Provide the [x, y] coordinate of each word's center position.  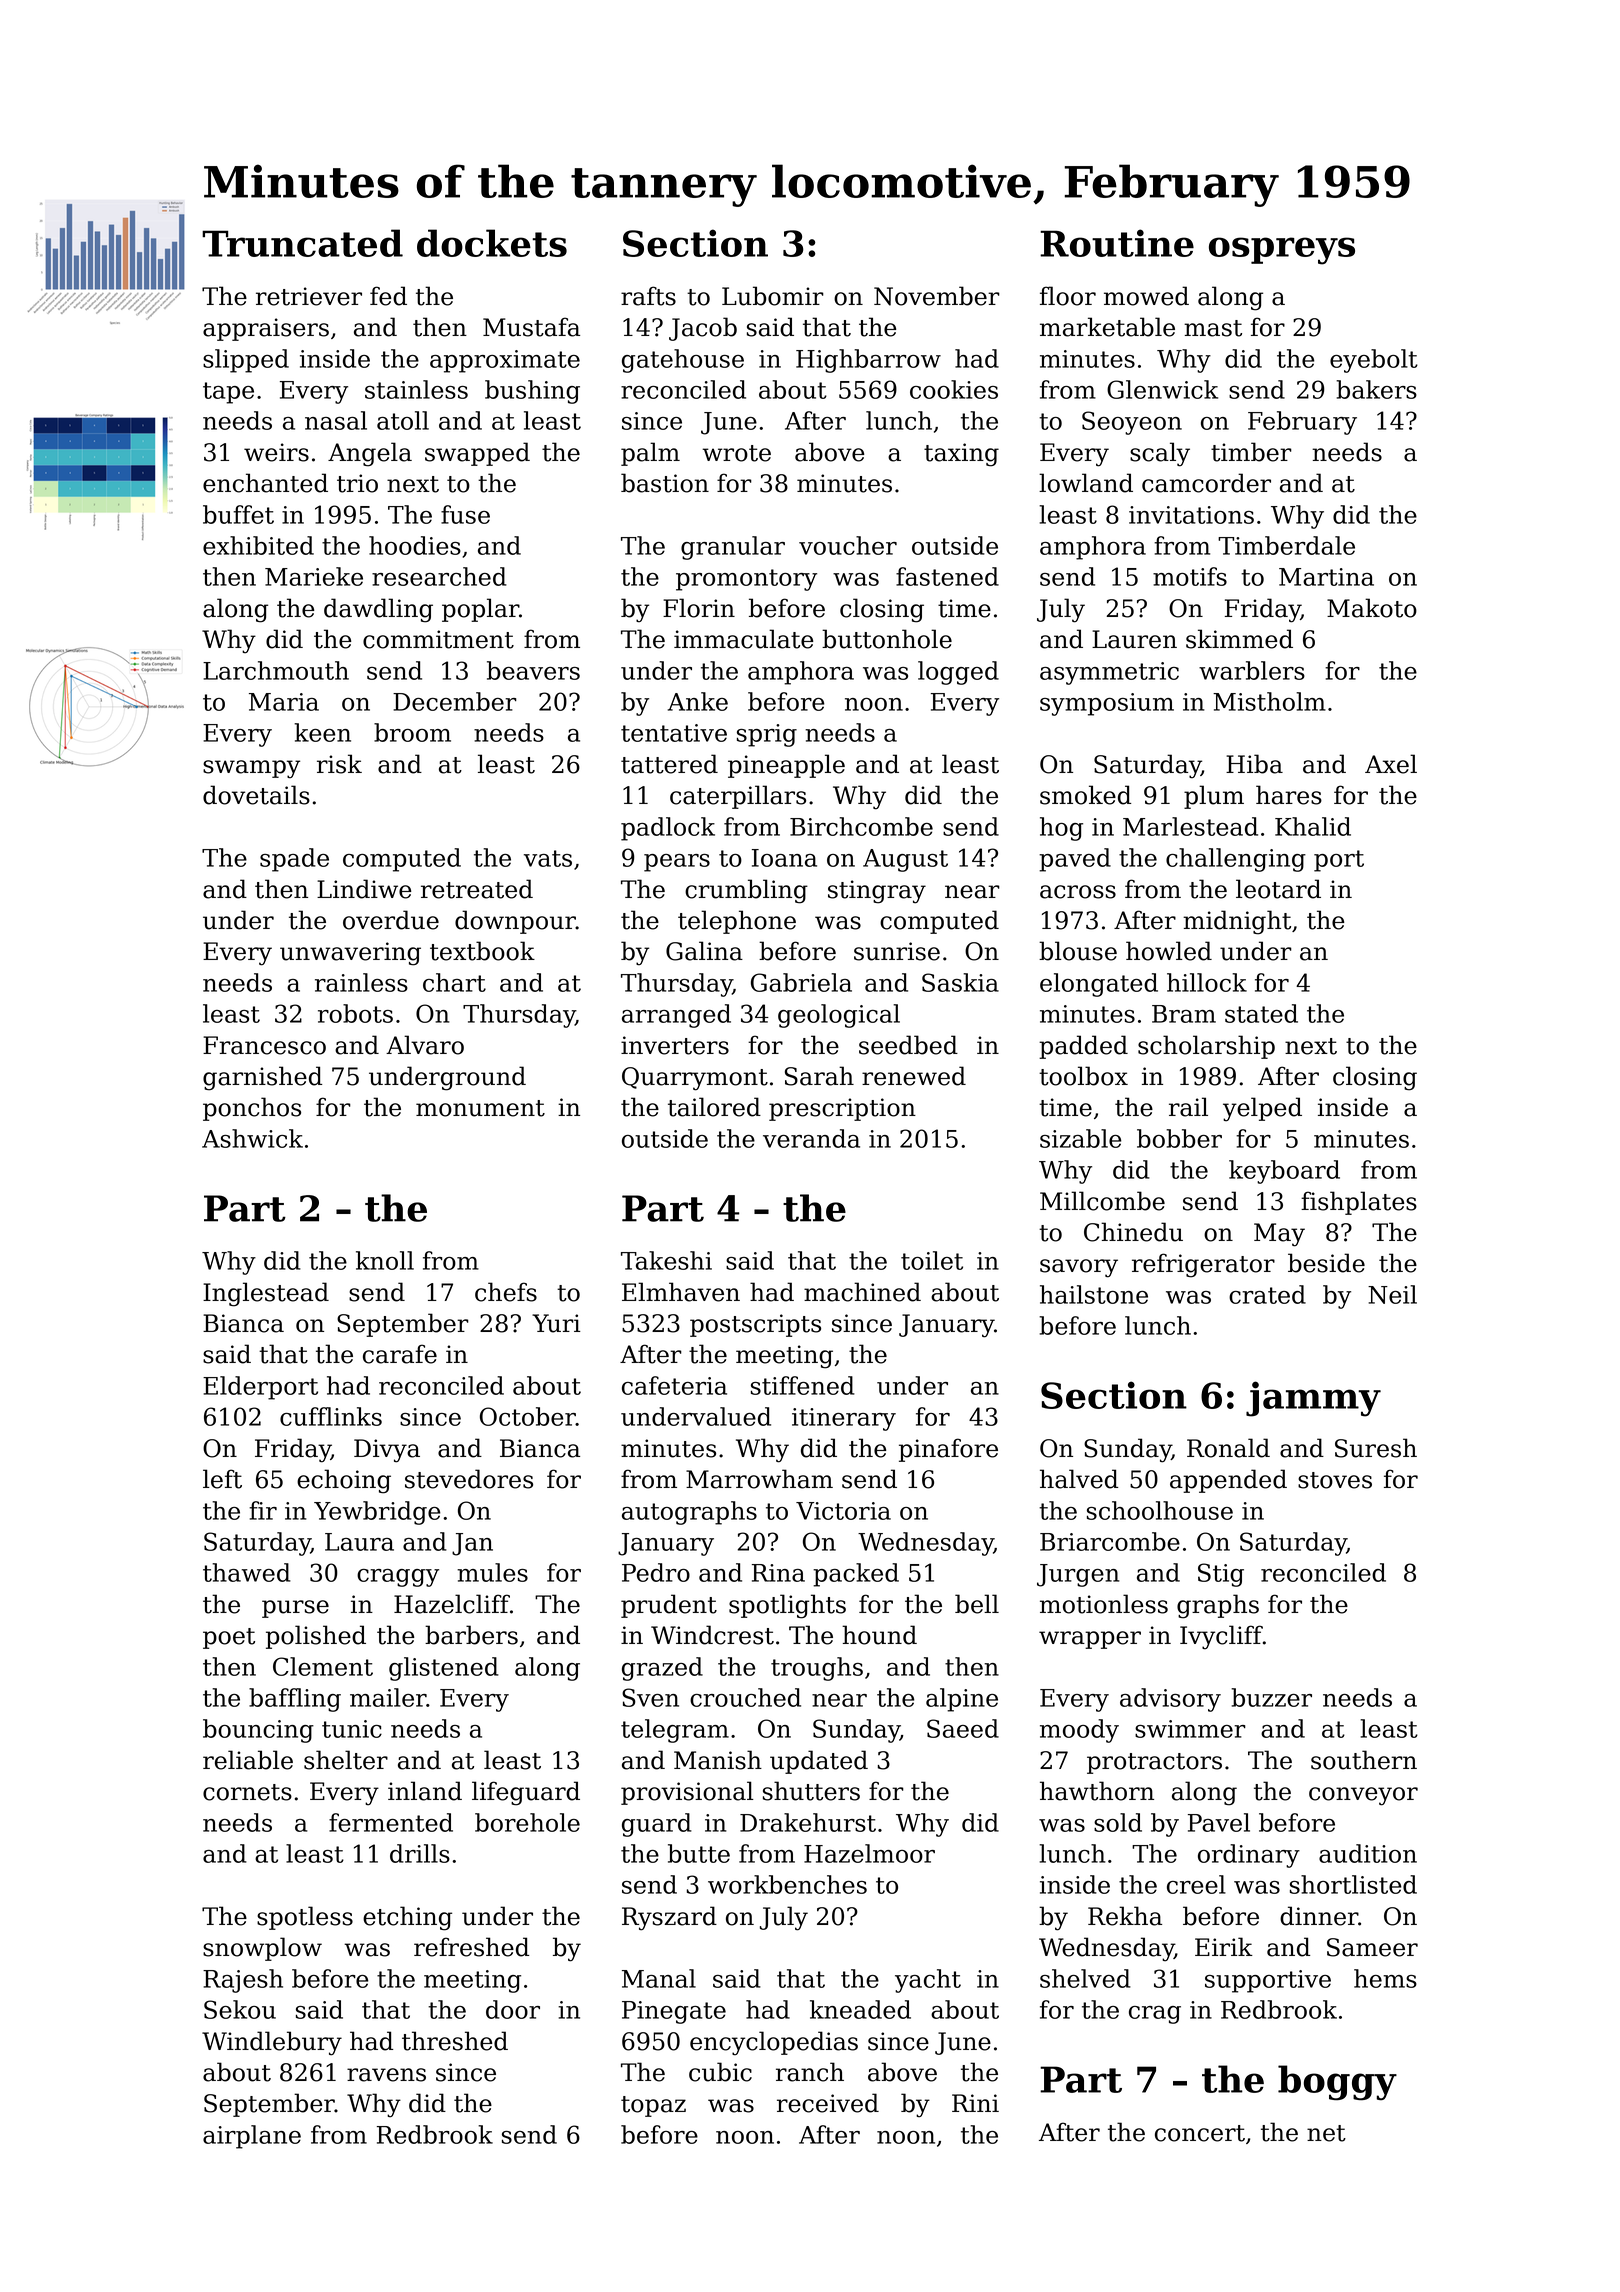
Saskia [960, 982]
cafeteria [674, 1385]
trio [357, 483]
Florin [699, 608]
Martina [1326, 577]
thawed [247, 1572]
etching [407, 1918]
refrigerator [1203, 1265]
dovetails [256, 795]
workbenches [787, 1884]
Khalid [1313, 826]
